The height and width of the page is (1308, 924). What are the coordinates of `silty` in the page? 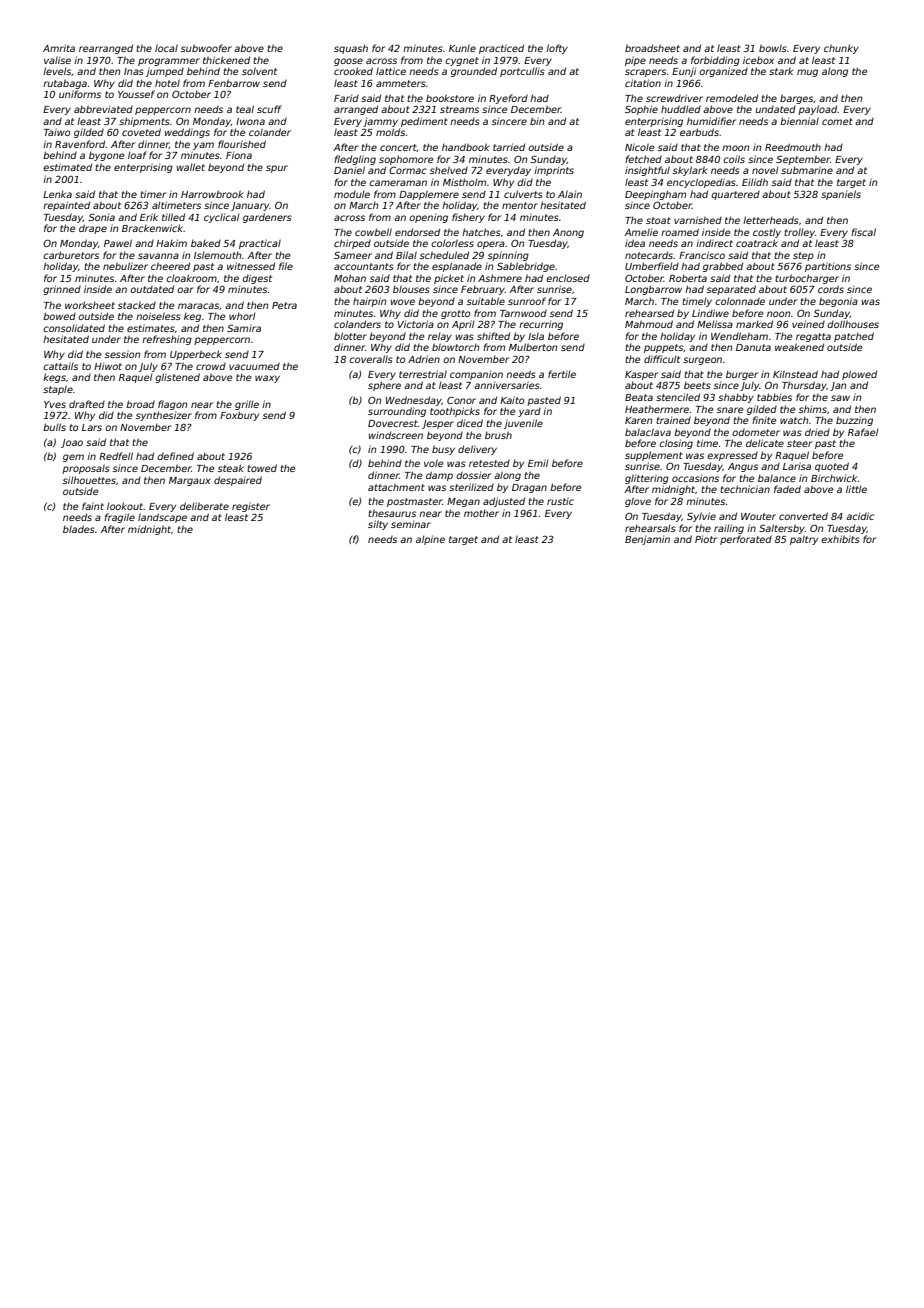 It's located at (378, 525).
